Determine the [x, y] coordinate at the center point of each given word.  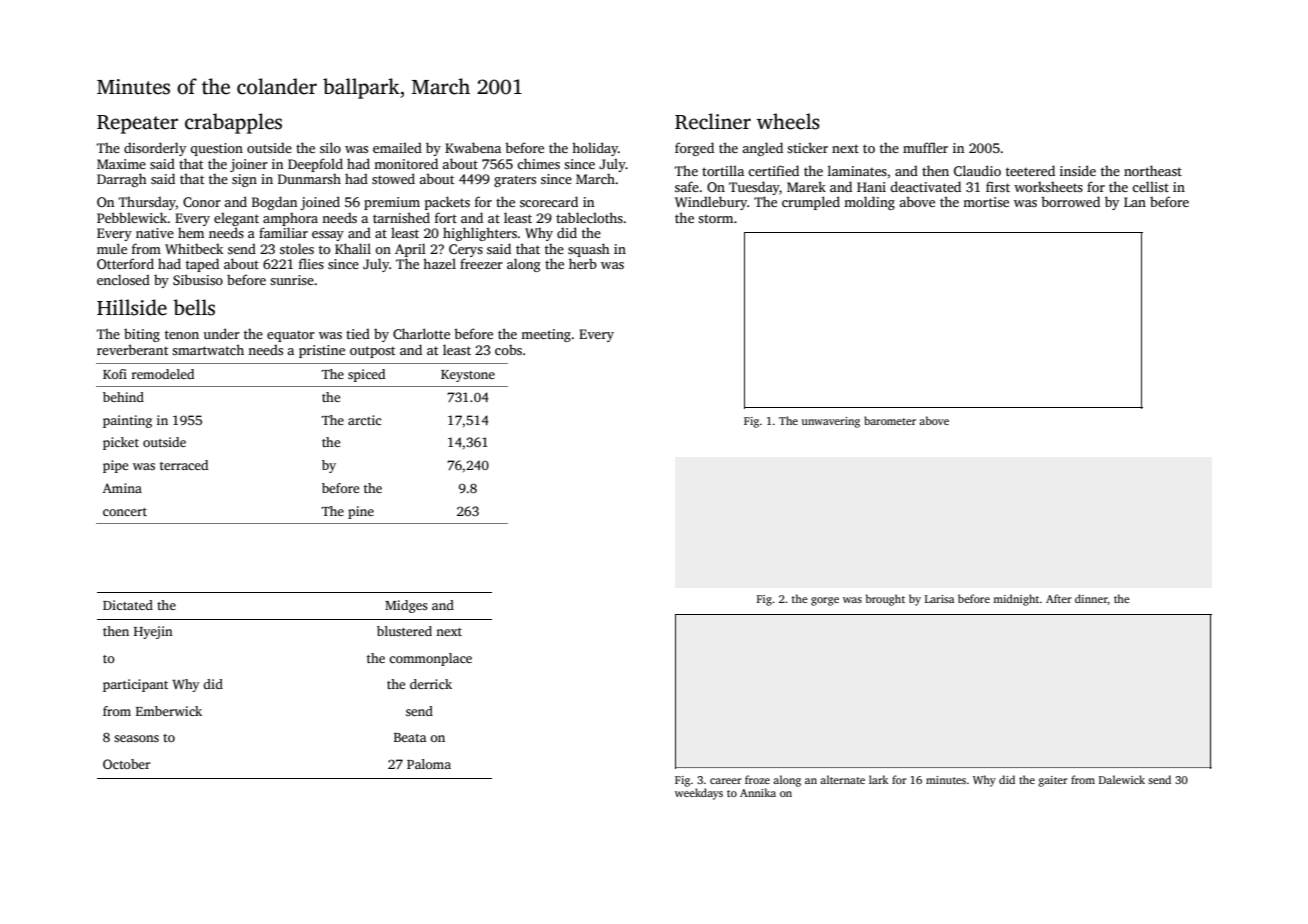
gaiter [1053, 781]
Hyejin [153, 632]
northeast [1153, 170]
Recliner [713, 121]
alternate [842, 779]
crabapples [233, 123]
